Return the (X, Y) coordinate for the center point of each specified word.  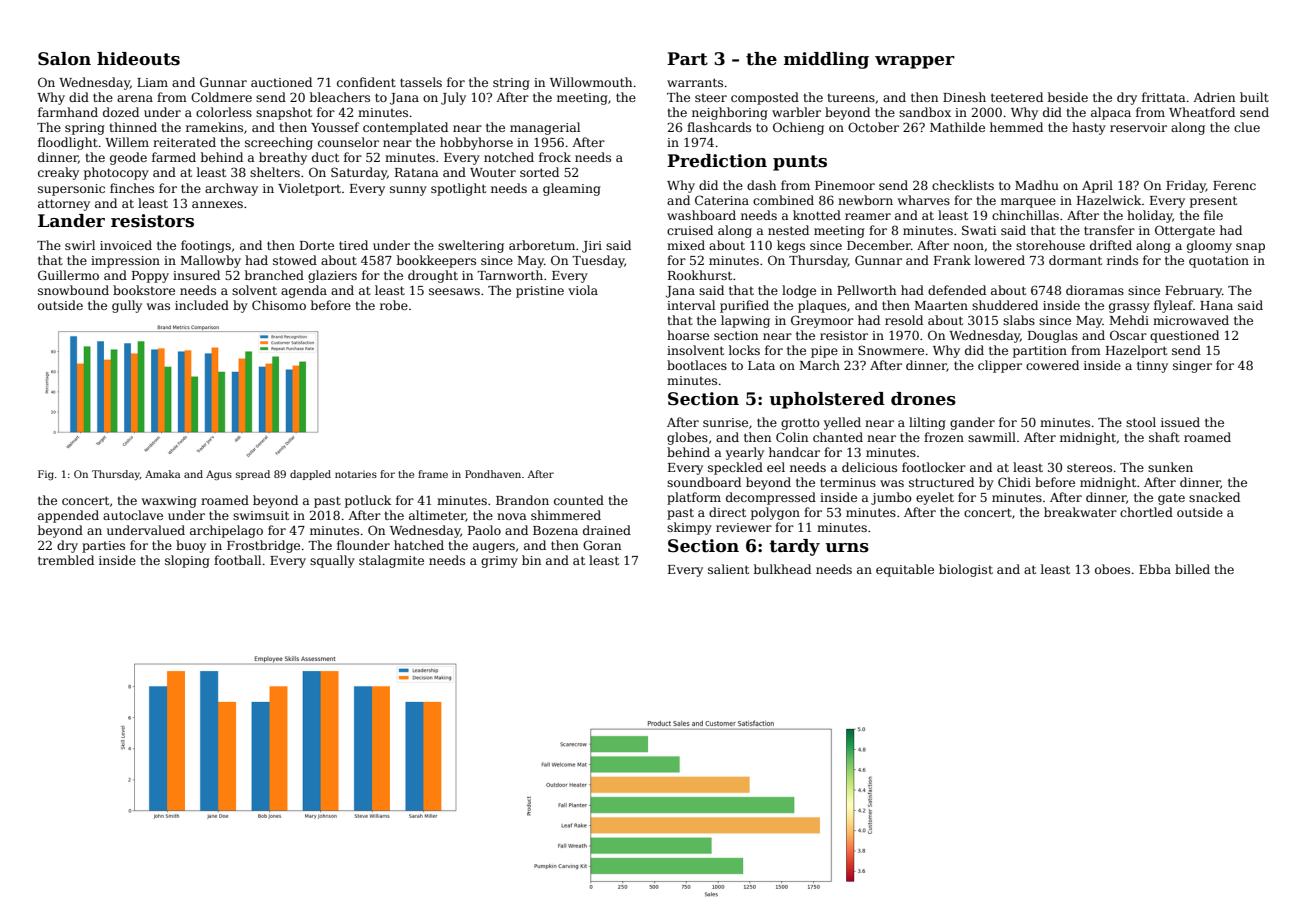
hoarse (688, 335)
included (202, 305)
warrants (695, 82)
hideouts (138, 59)
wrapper (915, 62)
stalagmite (391, 561)
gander (972, 423)
